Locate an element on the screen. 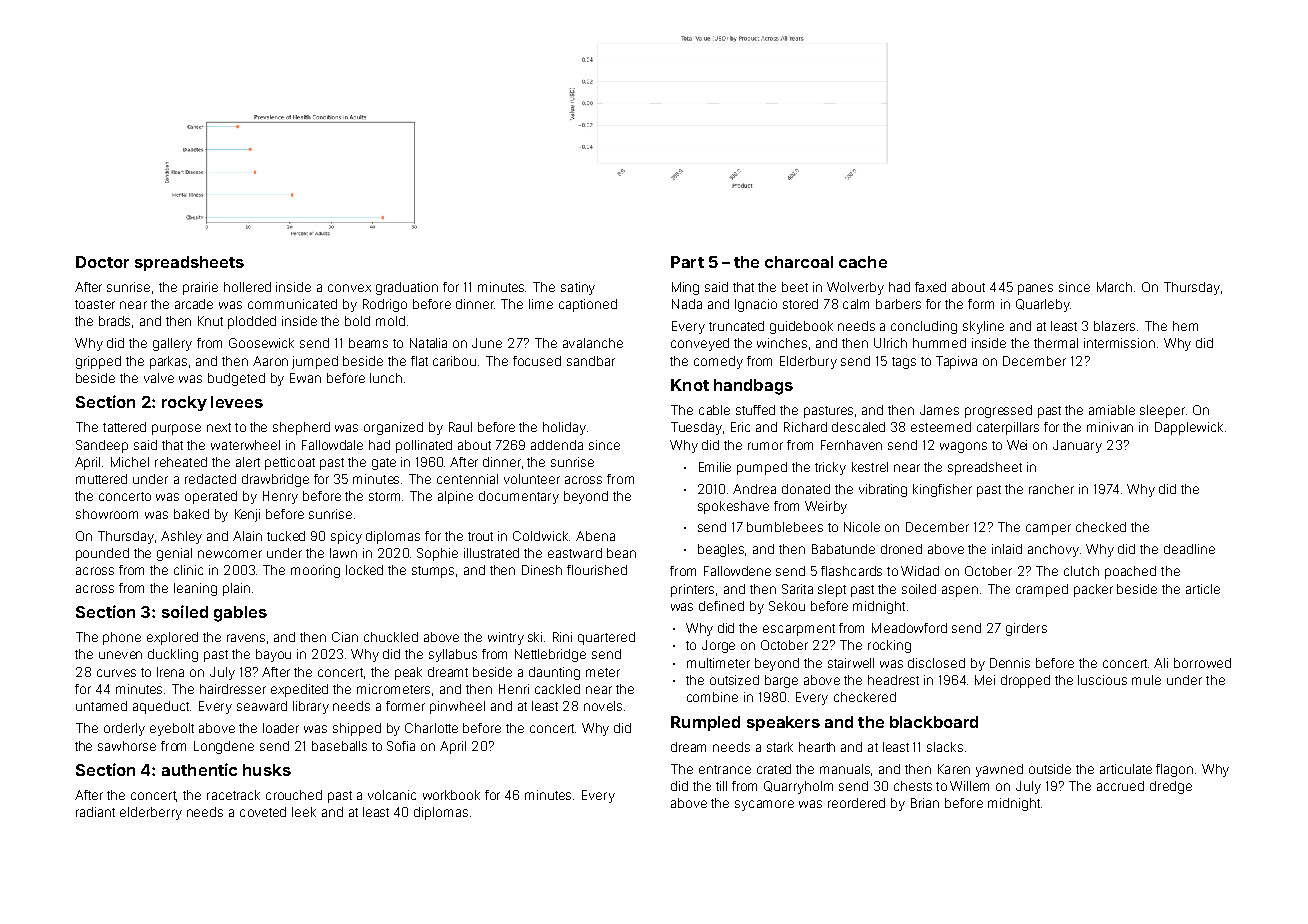 The width and height of the screenshot is (1308, 924). library is located at coordinates (311, 707).
